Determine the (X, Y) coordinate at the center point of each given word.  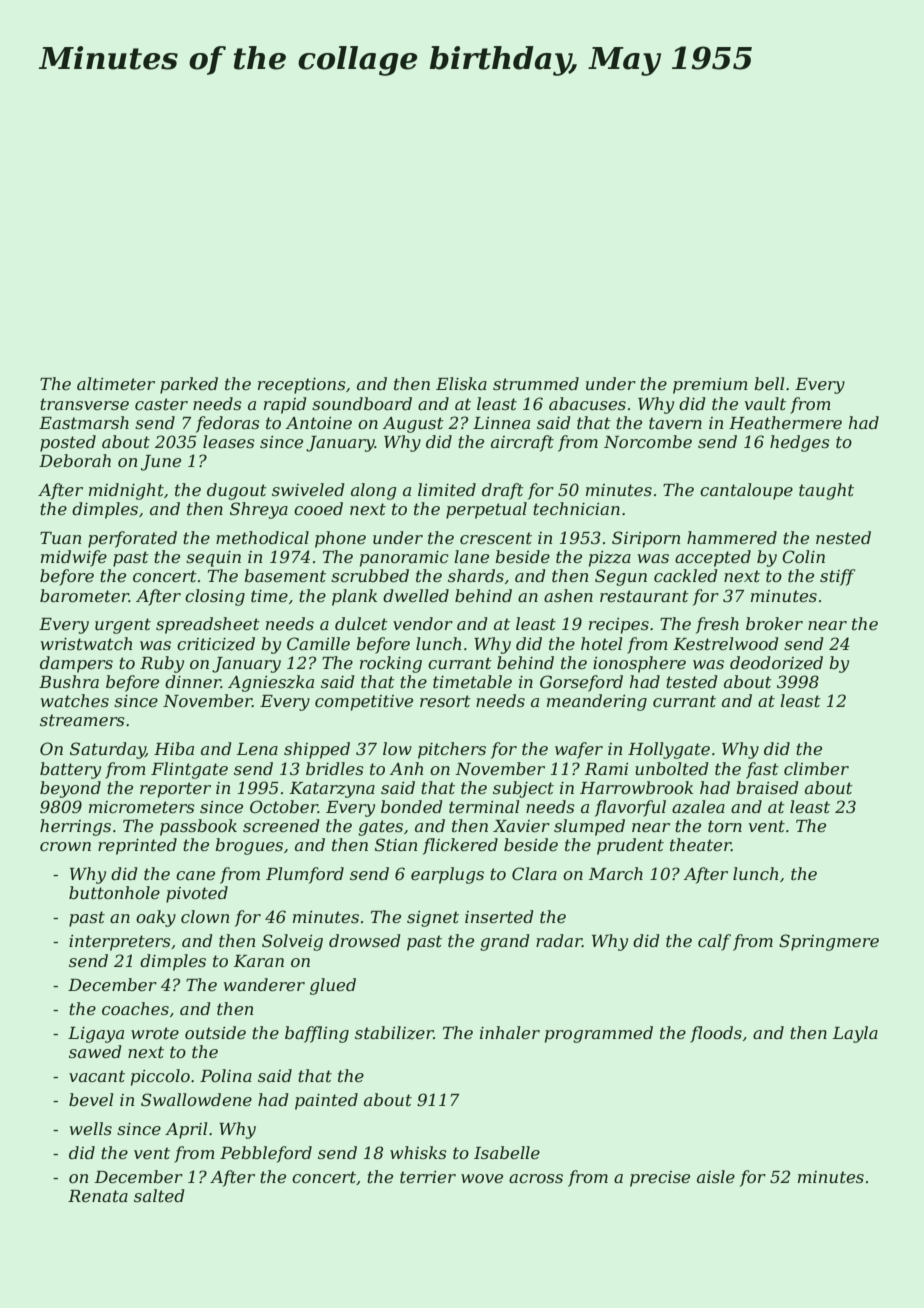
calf (714, 942)
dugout (237, 491)
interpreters (120, 943)
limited (447, 489)
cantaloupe (746, 491)
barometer (84, 595)
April (186, 1130)
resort (445, 701)
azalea (698, 807)
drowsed (364, 940)
